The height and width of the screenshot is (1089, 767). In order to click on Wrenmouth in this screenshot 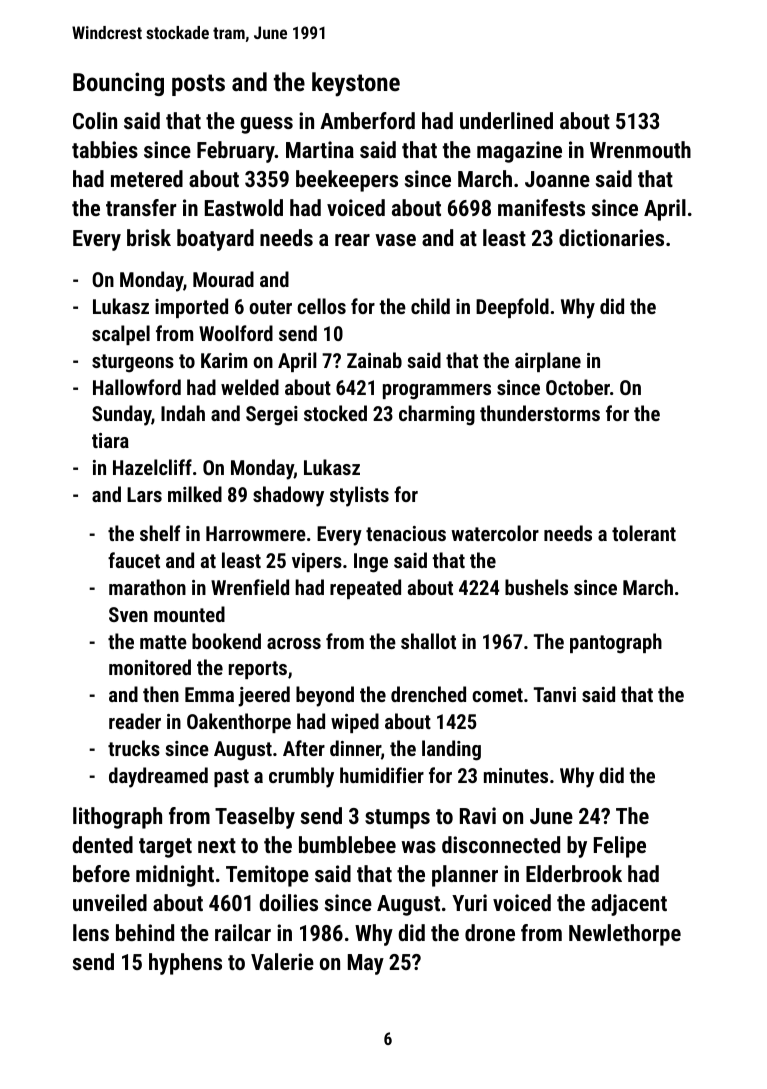, I will do `click(640, 149)`.
